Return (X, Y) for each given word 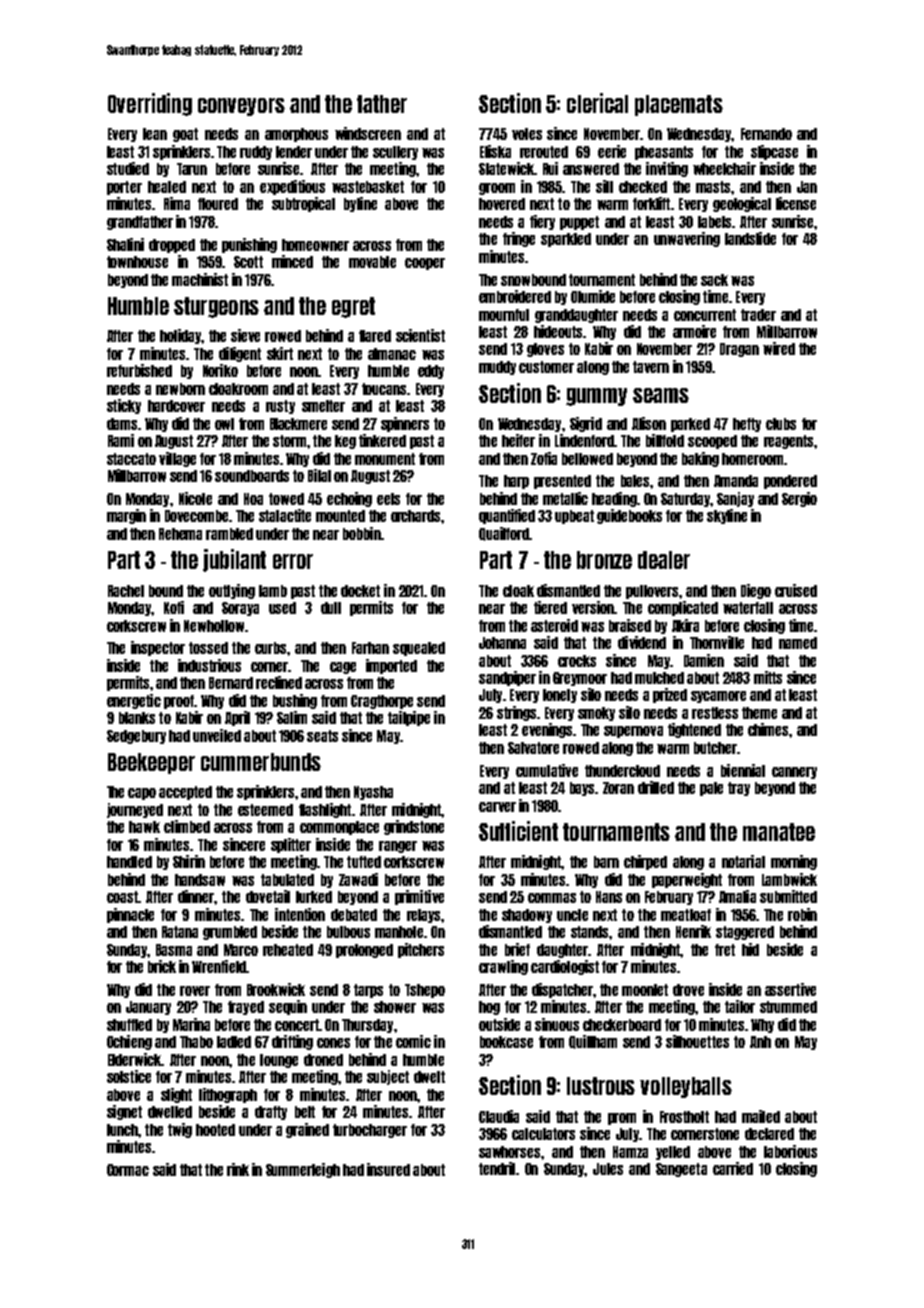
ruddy (256, 153)
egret (353, 307)
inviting (667, 169)
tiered (550, 607)
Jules (608, 1169)
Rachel (126, 591)
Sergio (799, 499)
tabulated (287, 880)
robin (802, 914)
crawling (503, 967)
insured (388, 1169)
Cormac (128, 1170)
